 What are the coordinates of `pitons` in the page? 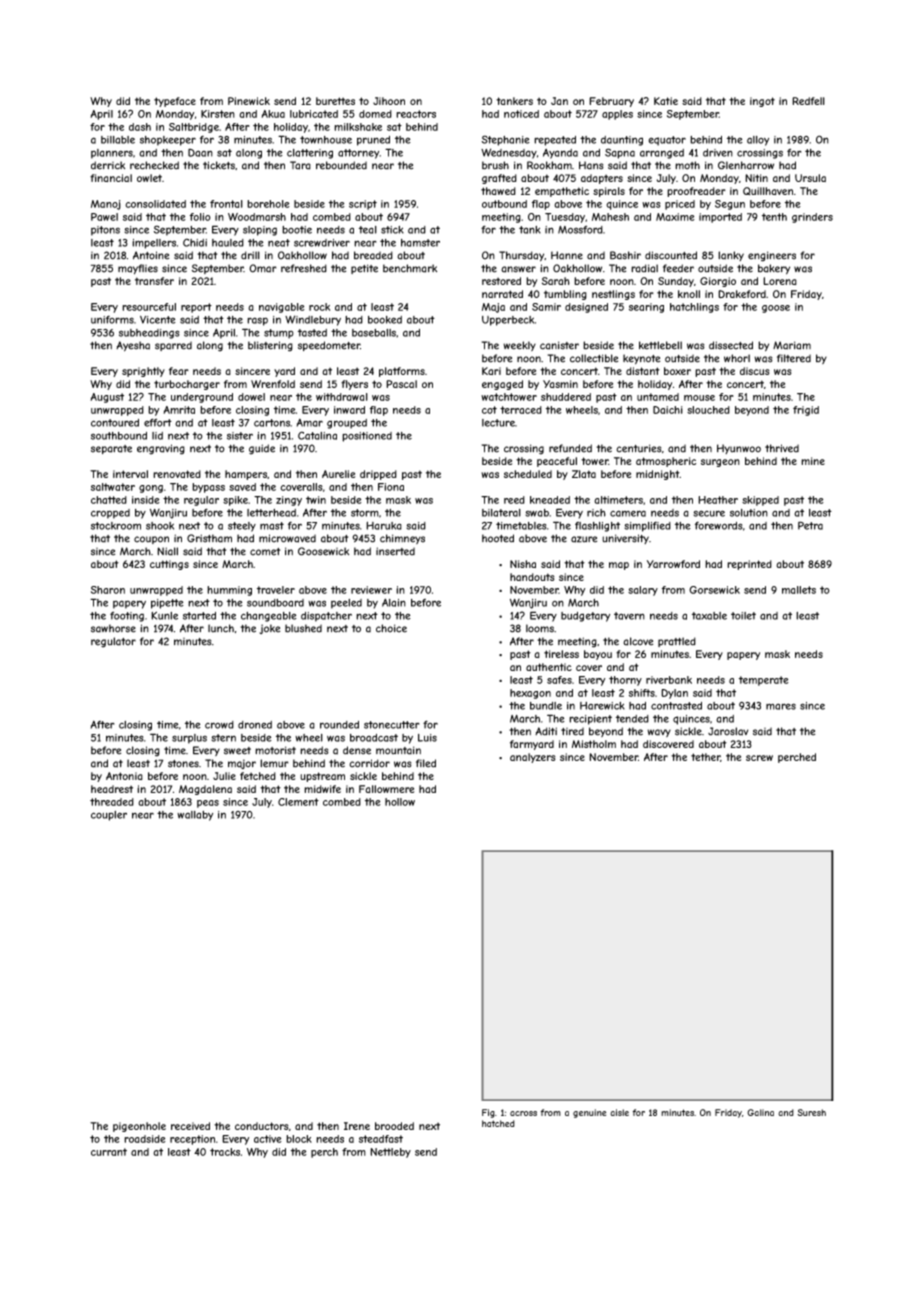 It's located at (105, 231).
